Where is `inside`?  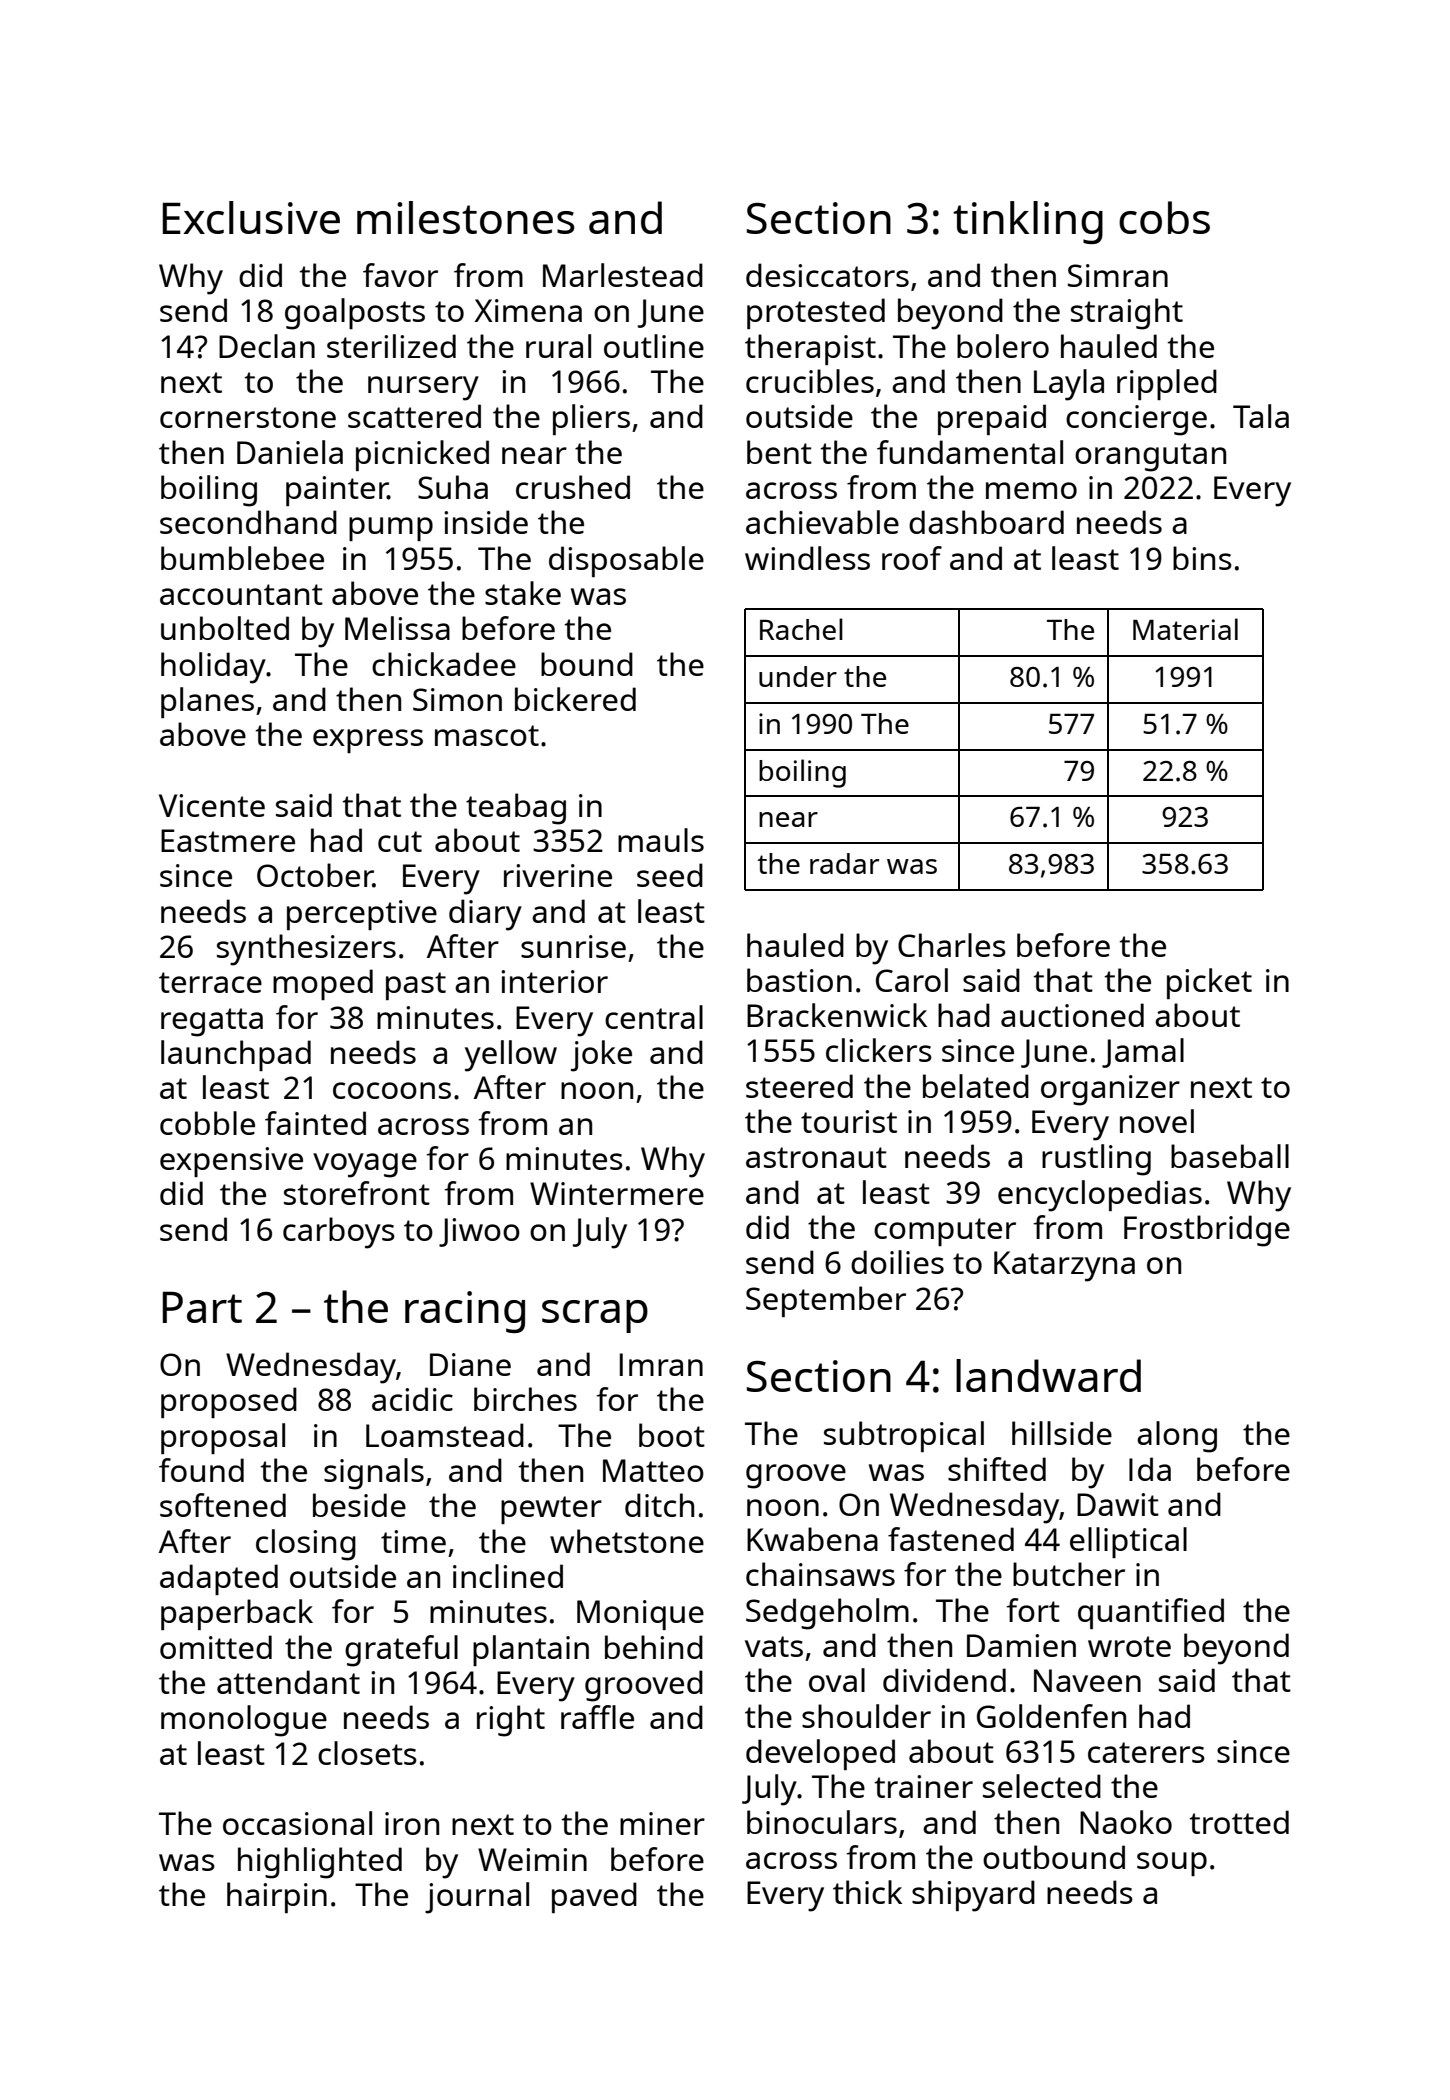
inside is located at coordinates (486, 522).
